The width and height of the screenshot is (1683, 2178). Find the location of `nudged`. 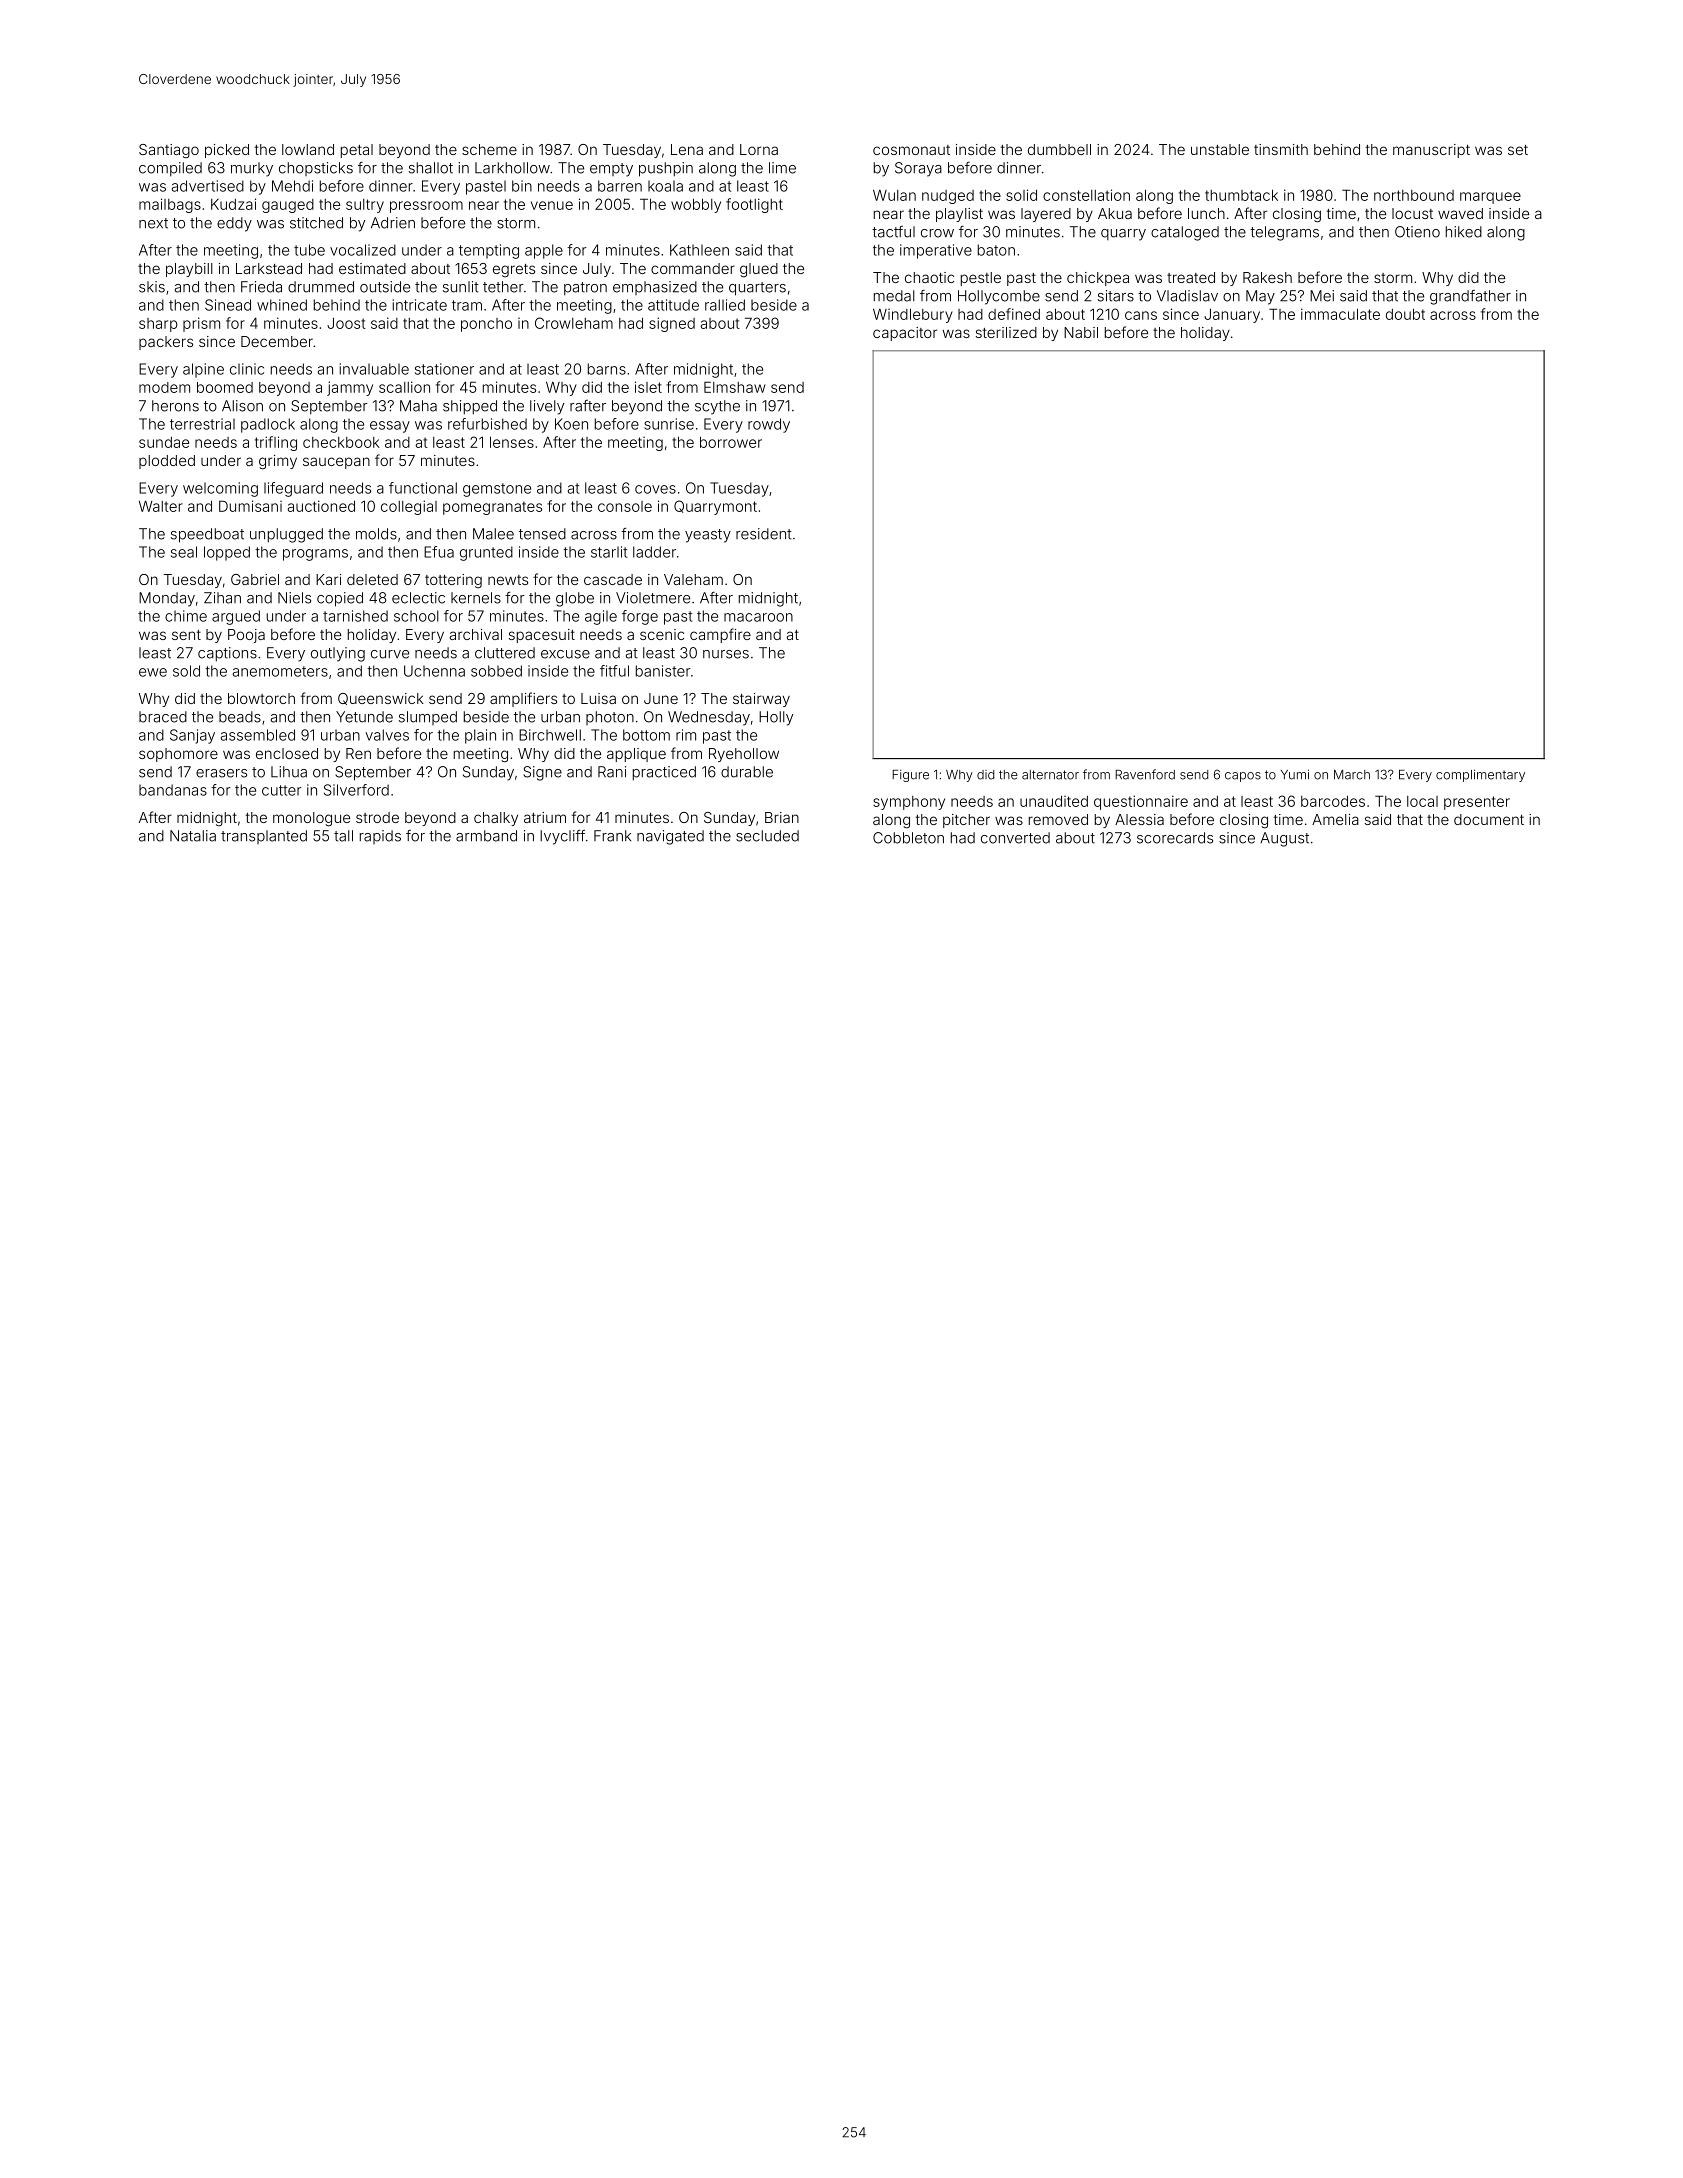

nudged is located at coordinates (948, 197).
